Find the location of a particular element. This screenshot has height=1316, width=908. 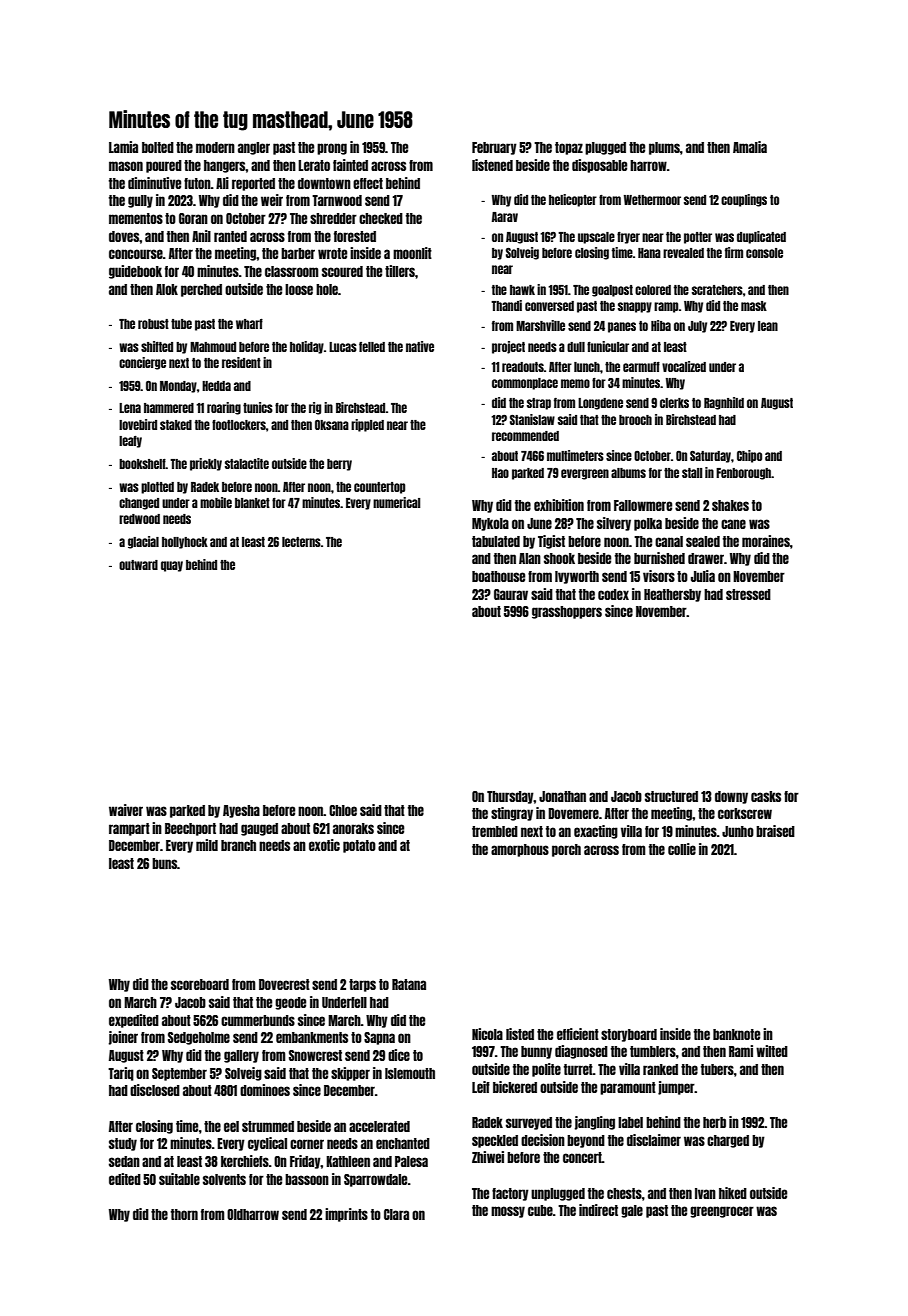

scratchers is located at coordinates (717, 290).
